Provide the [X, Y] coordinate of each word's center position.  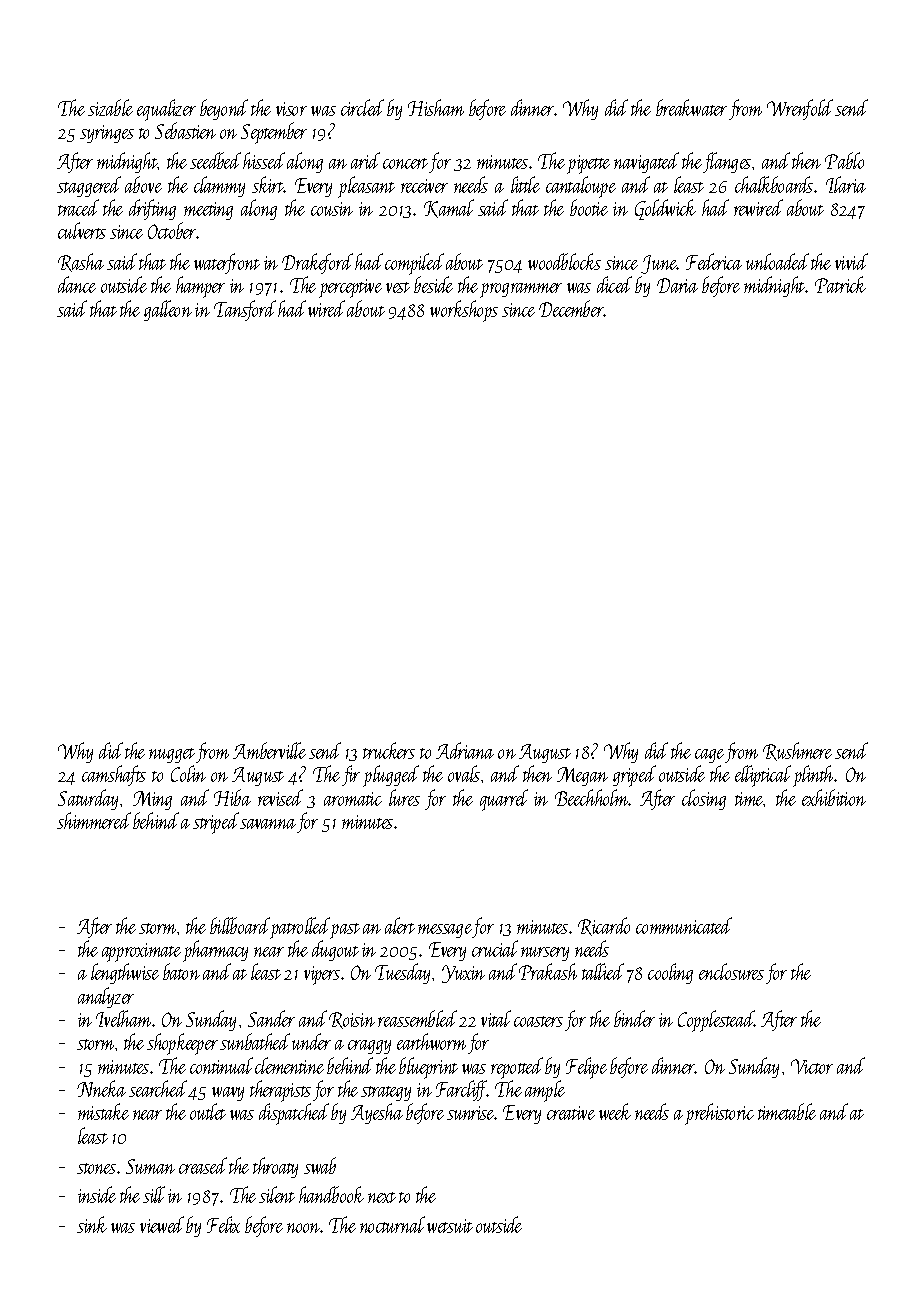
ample [545, 1091]
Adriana [465, 750]
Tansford [245, 310]
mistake [103, 1111]
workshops [464, 311]
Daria [677, 285]
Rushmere [797, 751]
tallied [603, 971]
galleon [168, 310]
